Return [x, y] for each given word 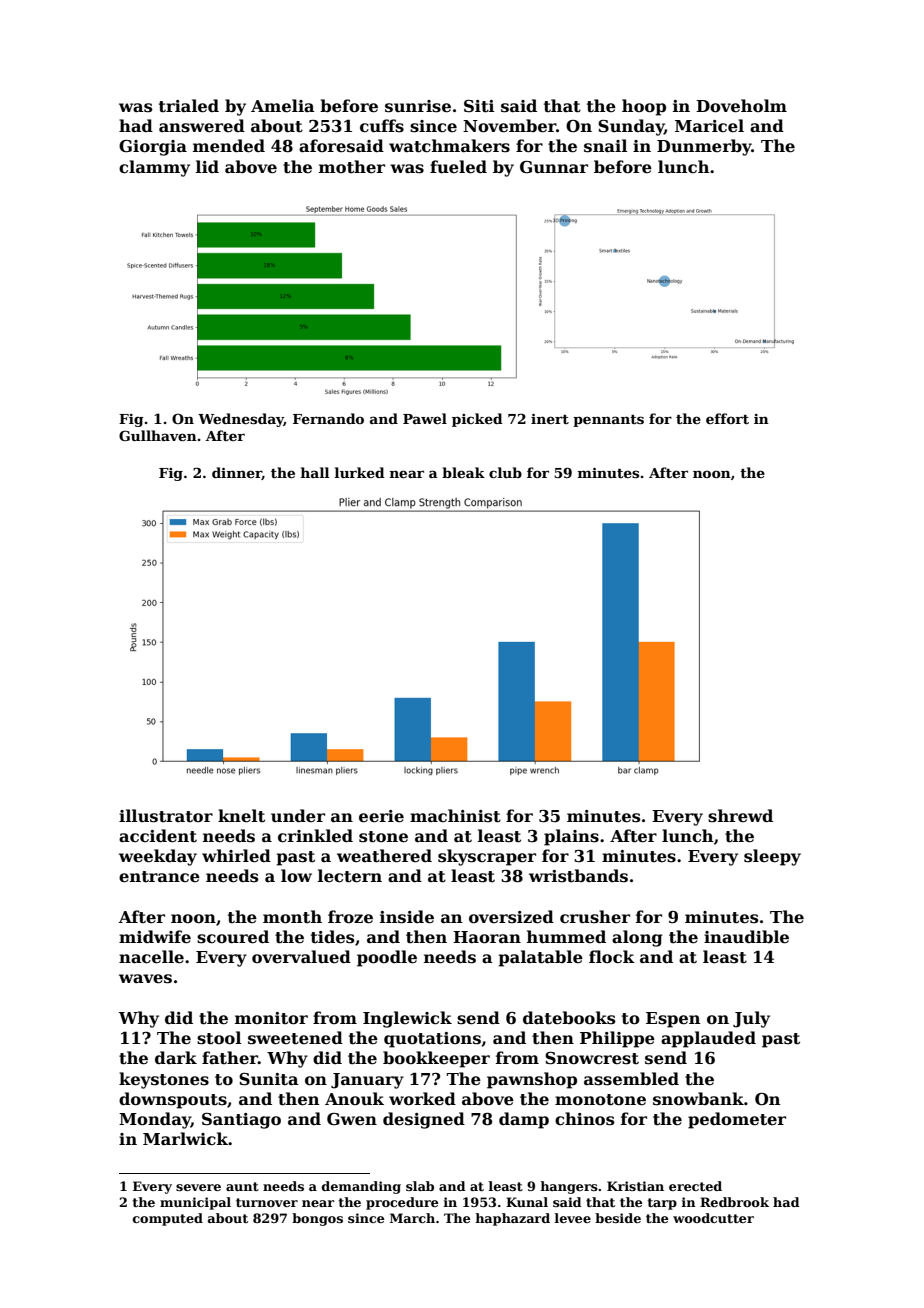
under [298, 815]
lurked [360, 472]
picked [477, 420]
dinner [237, 473]
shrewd [740, 816]
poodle [387, 958]
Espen [673, 1020]
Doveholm [741, 106]
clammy [154, 168]
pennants [608, 421]
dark [176, 1057]
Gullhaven [158, 435]
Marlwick [185, 1139]
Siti [479, 106]
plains [571, 837]
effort [727, 418]
